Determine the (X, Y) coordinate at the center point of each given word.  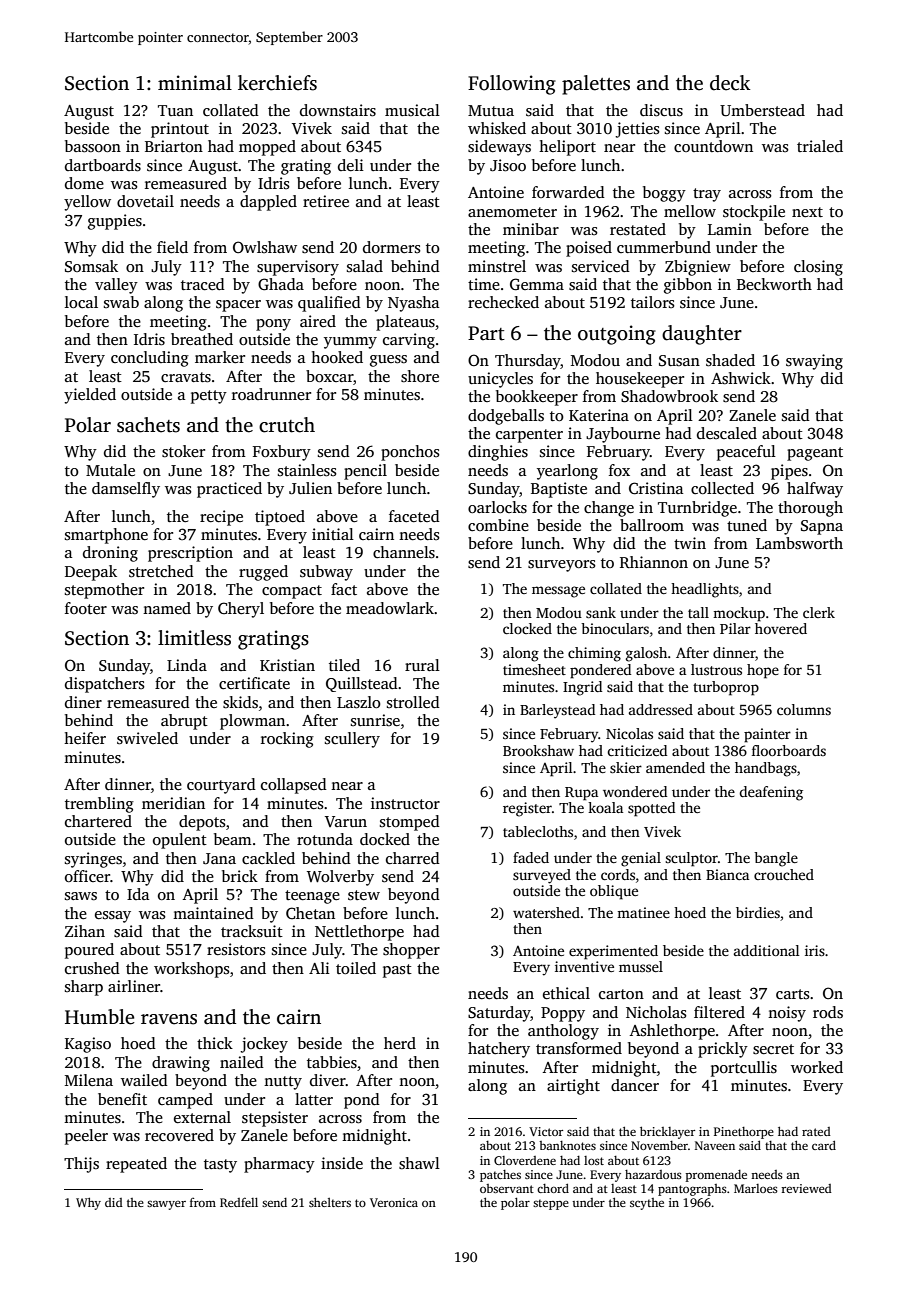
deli (351, 165)
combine (498, 525)
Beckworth (774, 284)
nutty (283, 1083)
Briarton (174, 146)
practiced (229, 490)
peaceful (746, 453)
